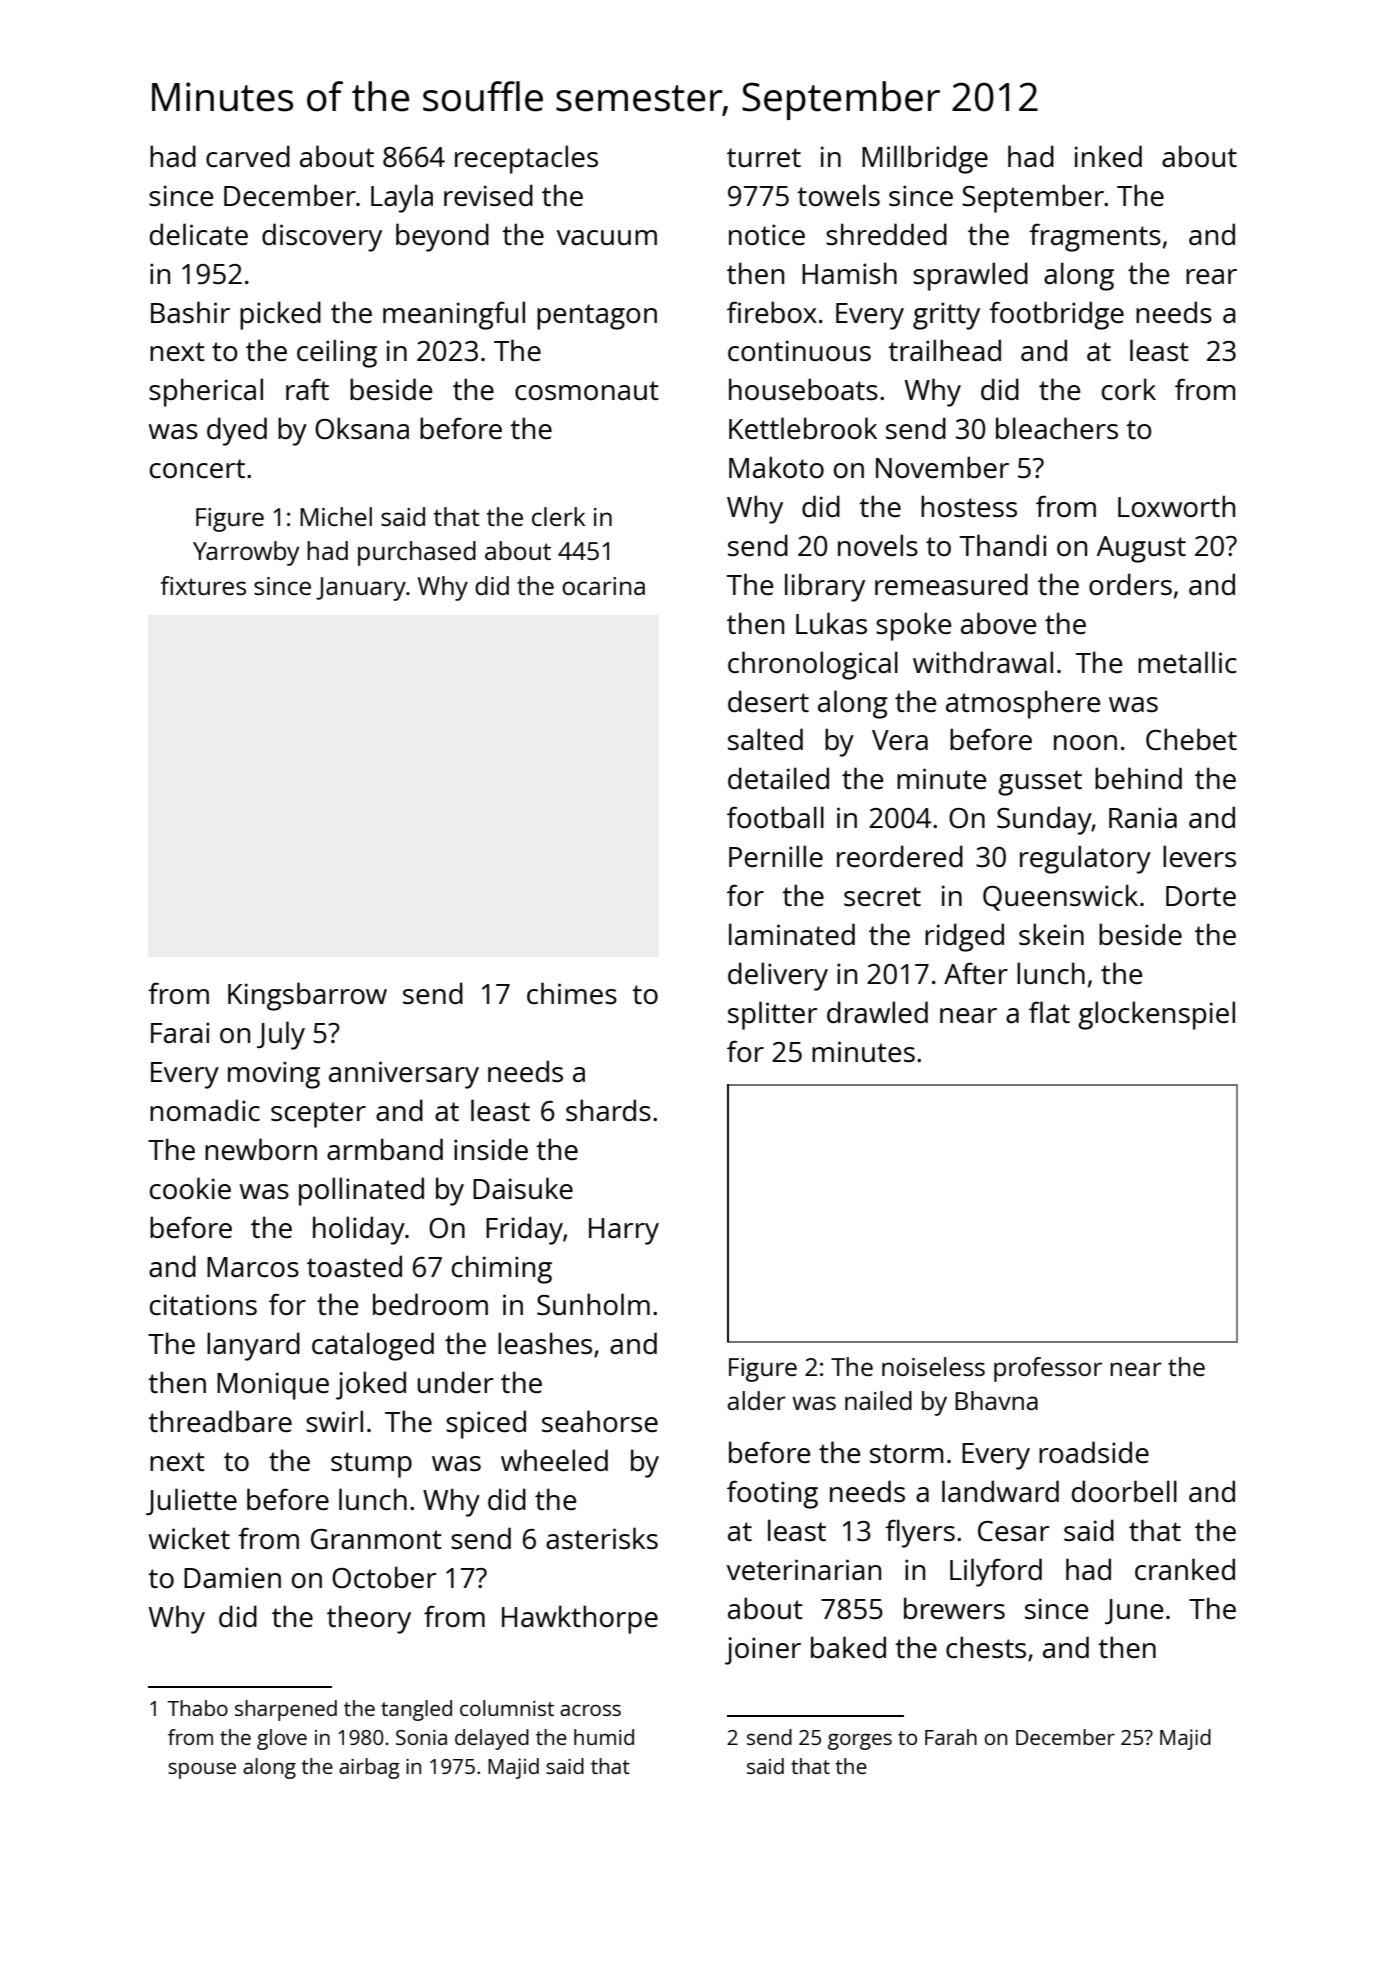  What do you see at coordinates (877, 1012) in the document?
I see `drawled` at bounding box center [877, 1012].
